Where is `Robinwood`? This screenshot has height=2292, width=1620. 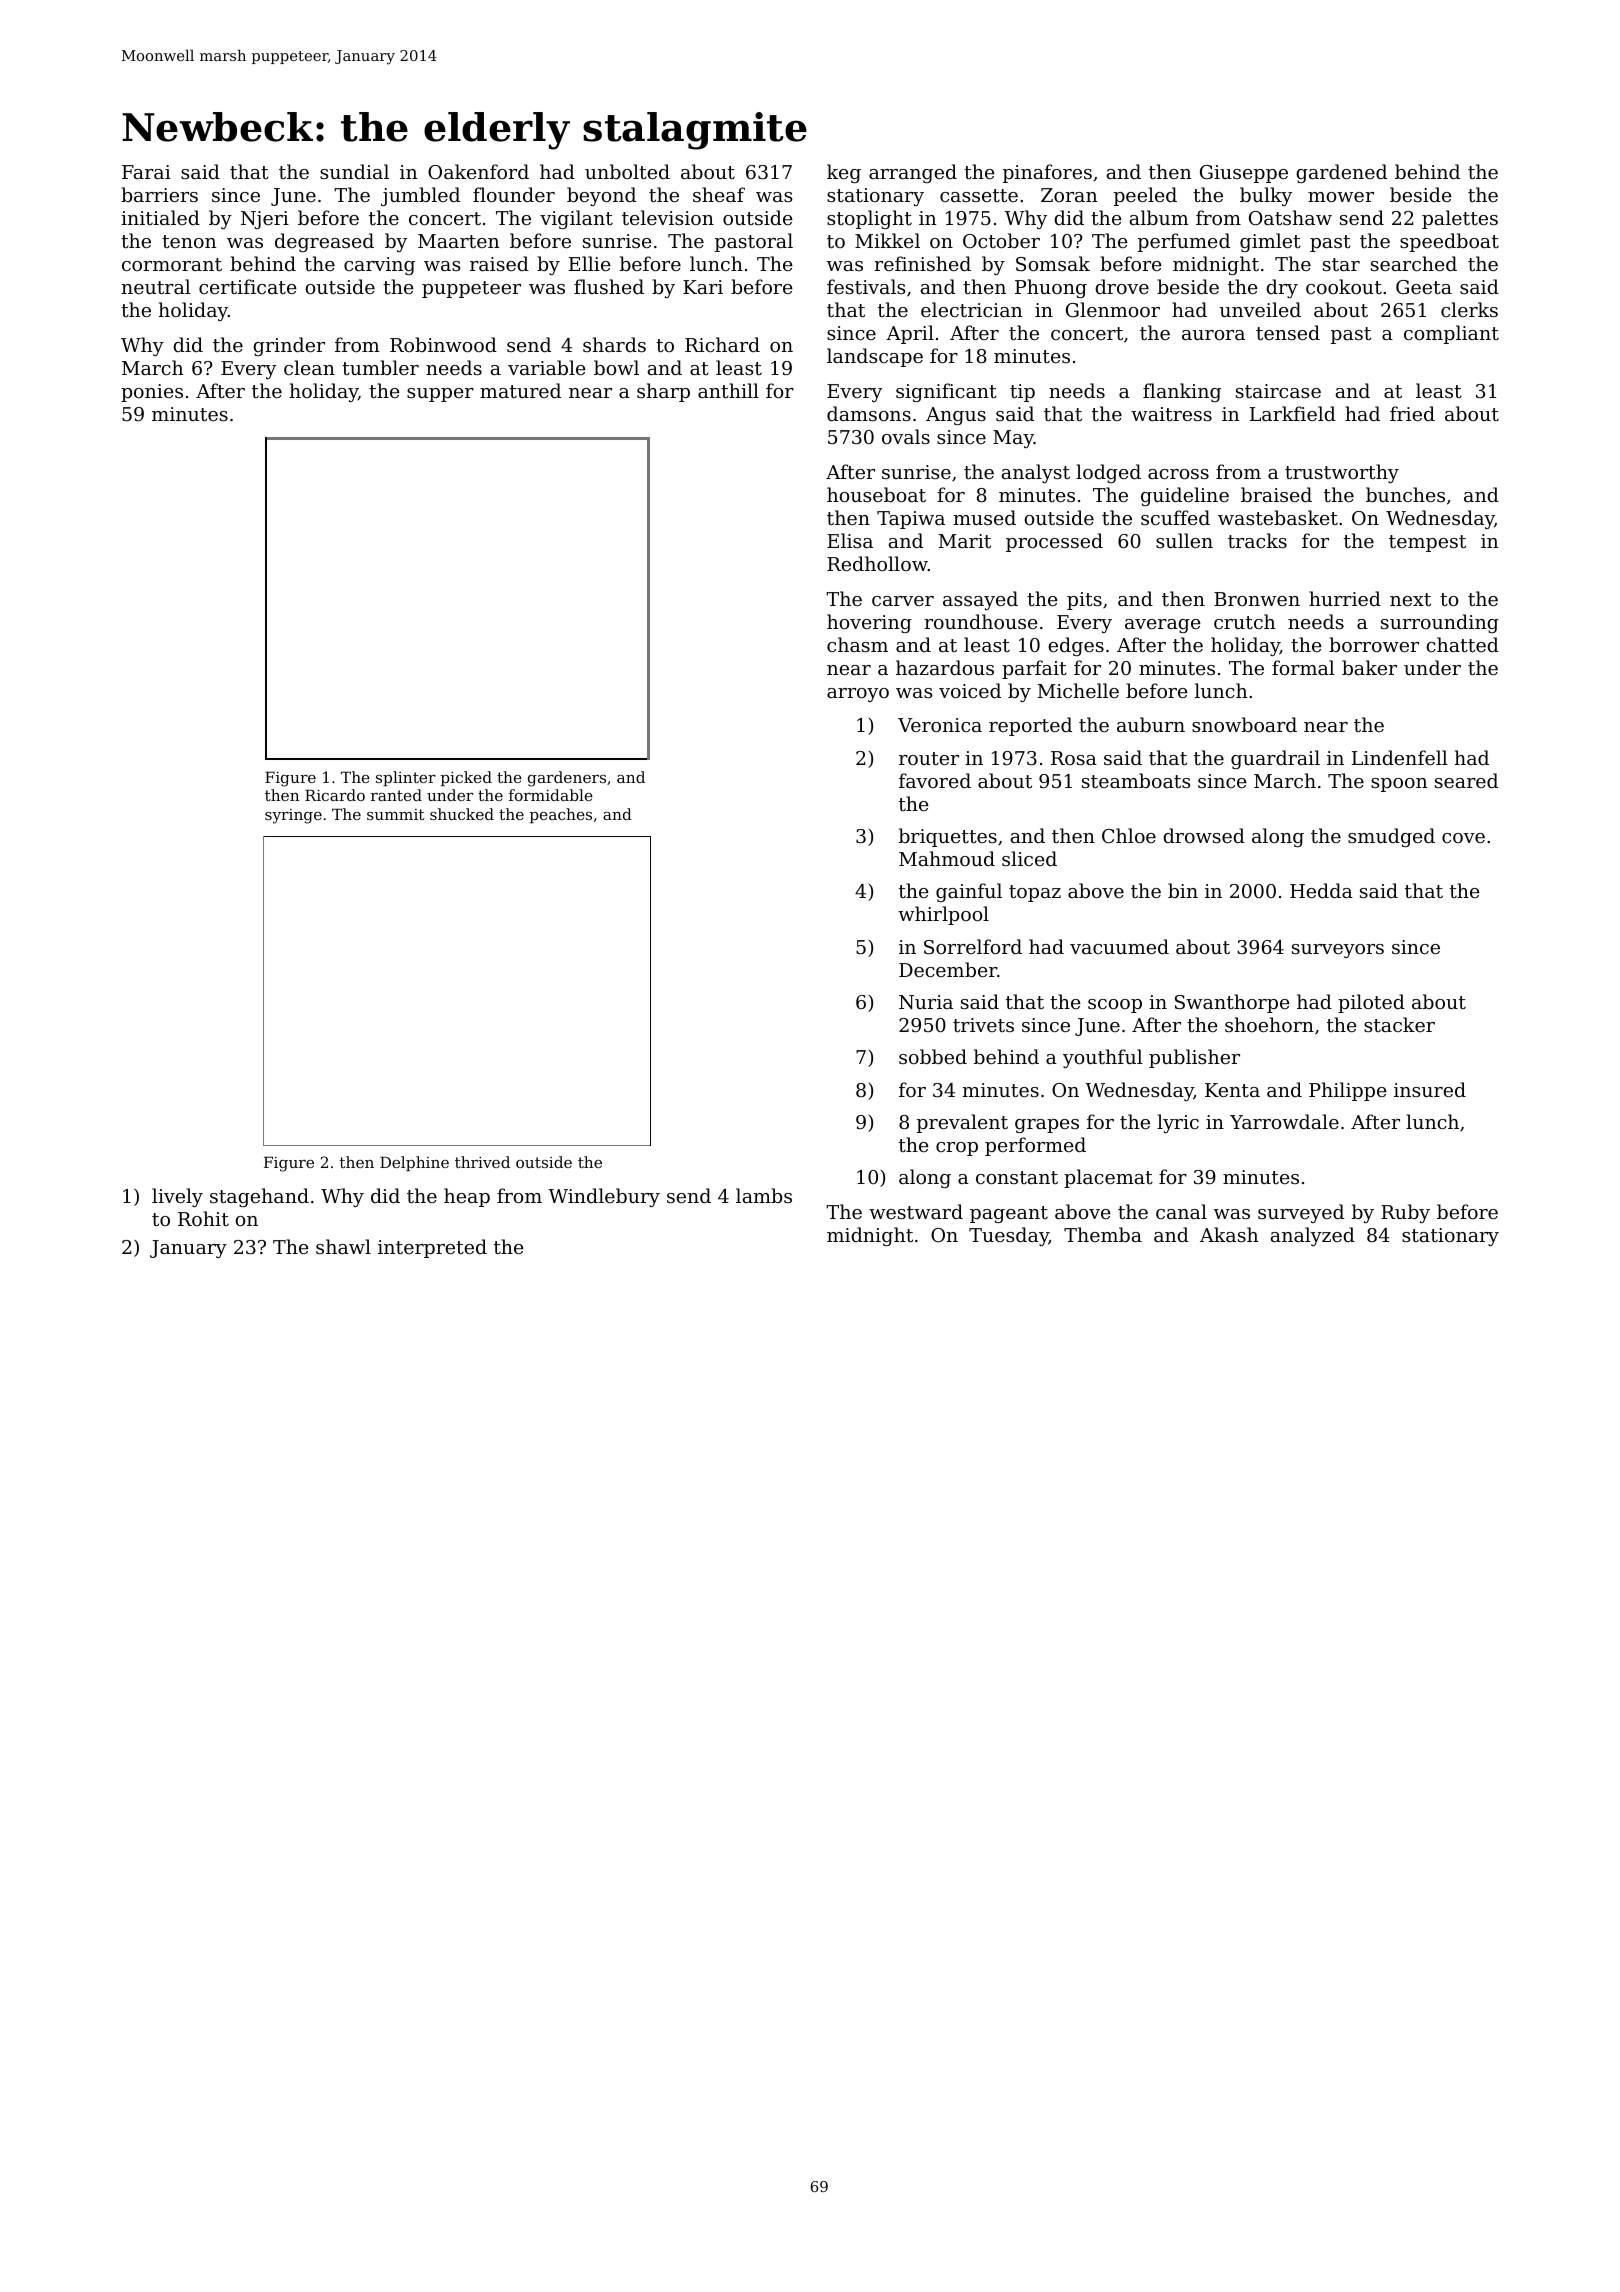 Robinwood is located at coordinates (443, 344).
